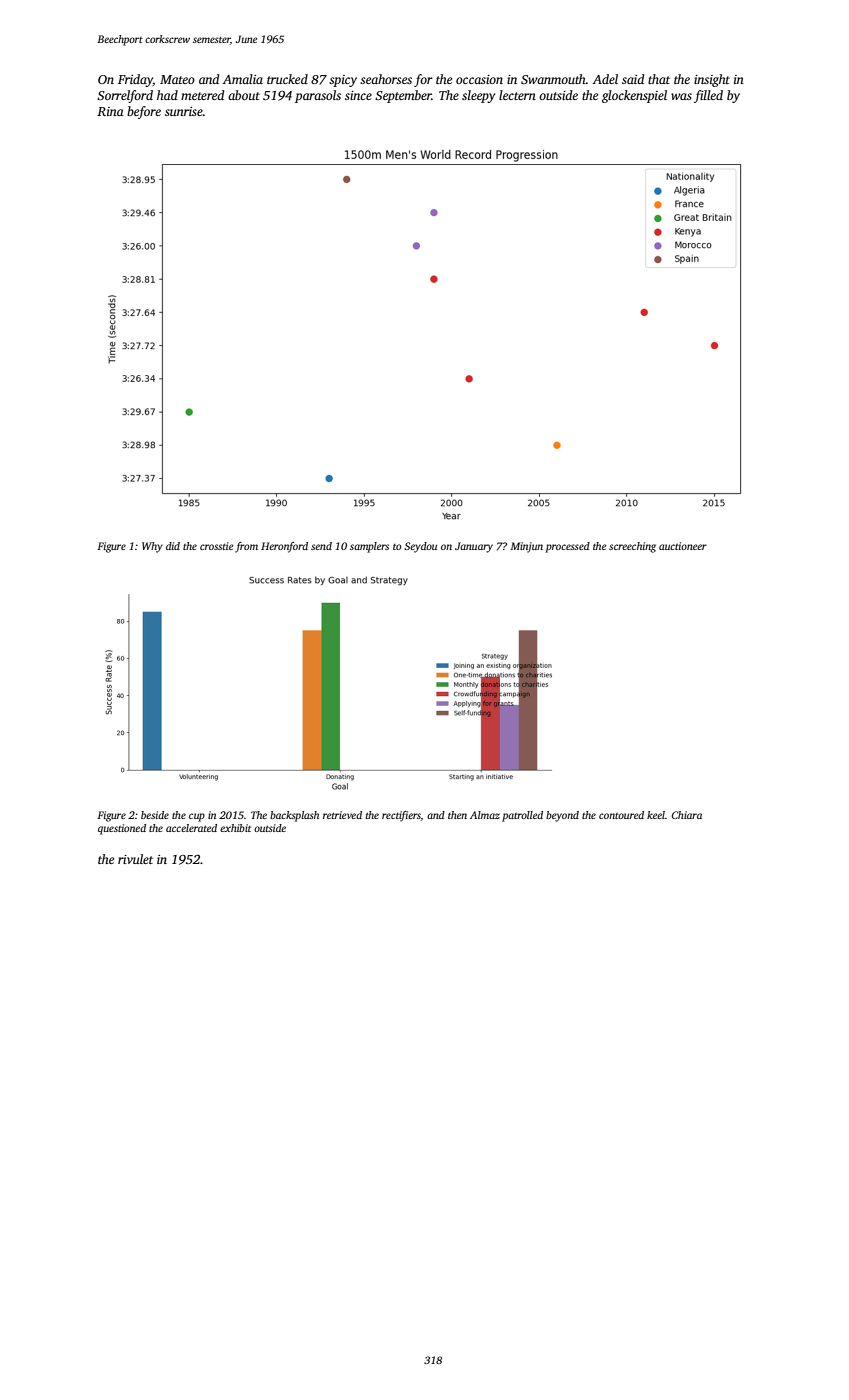  I want to click on screeching, so click(632, 547).
